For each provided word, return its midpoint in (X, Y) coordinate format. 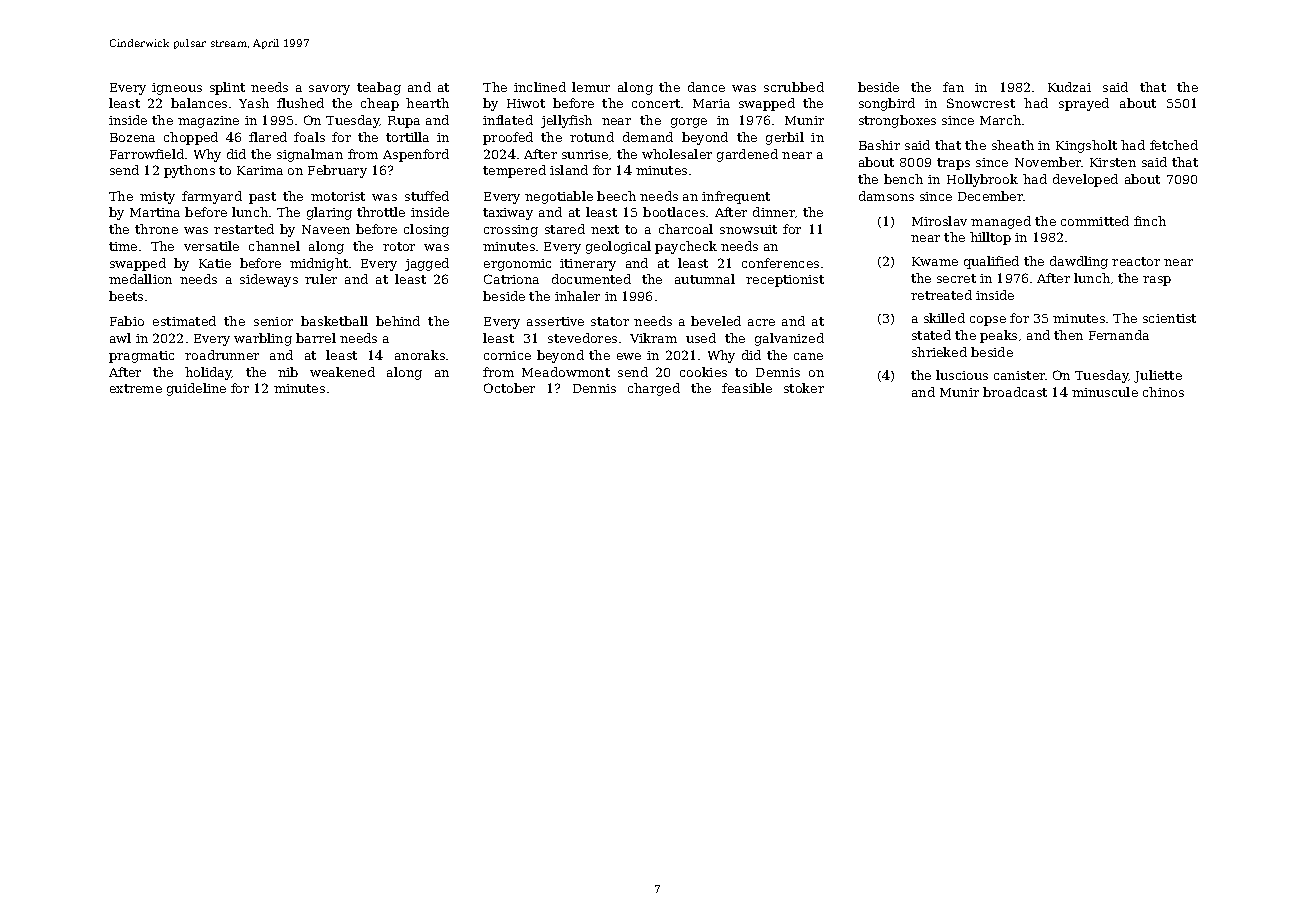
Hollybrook (982, 180)
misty (157, 198)
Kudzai (1069, 87)
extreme (136, 388)
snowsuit (748, 229)
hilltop (990, 238)
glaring (329, 213)
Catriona (511, 279)
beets (126, 296)
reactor (1136, 261)
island (569, 170)
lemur (591, 87)
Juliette (1158, 376)
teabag (379, 88)
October (509, 388)
